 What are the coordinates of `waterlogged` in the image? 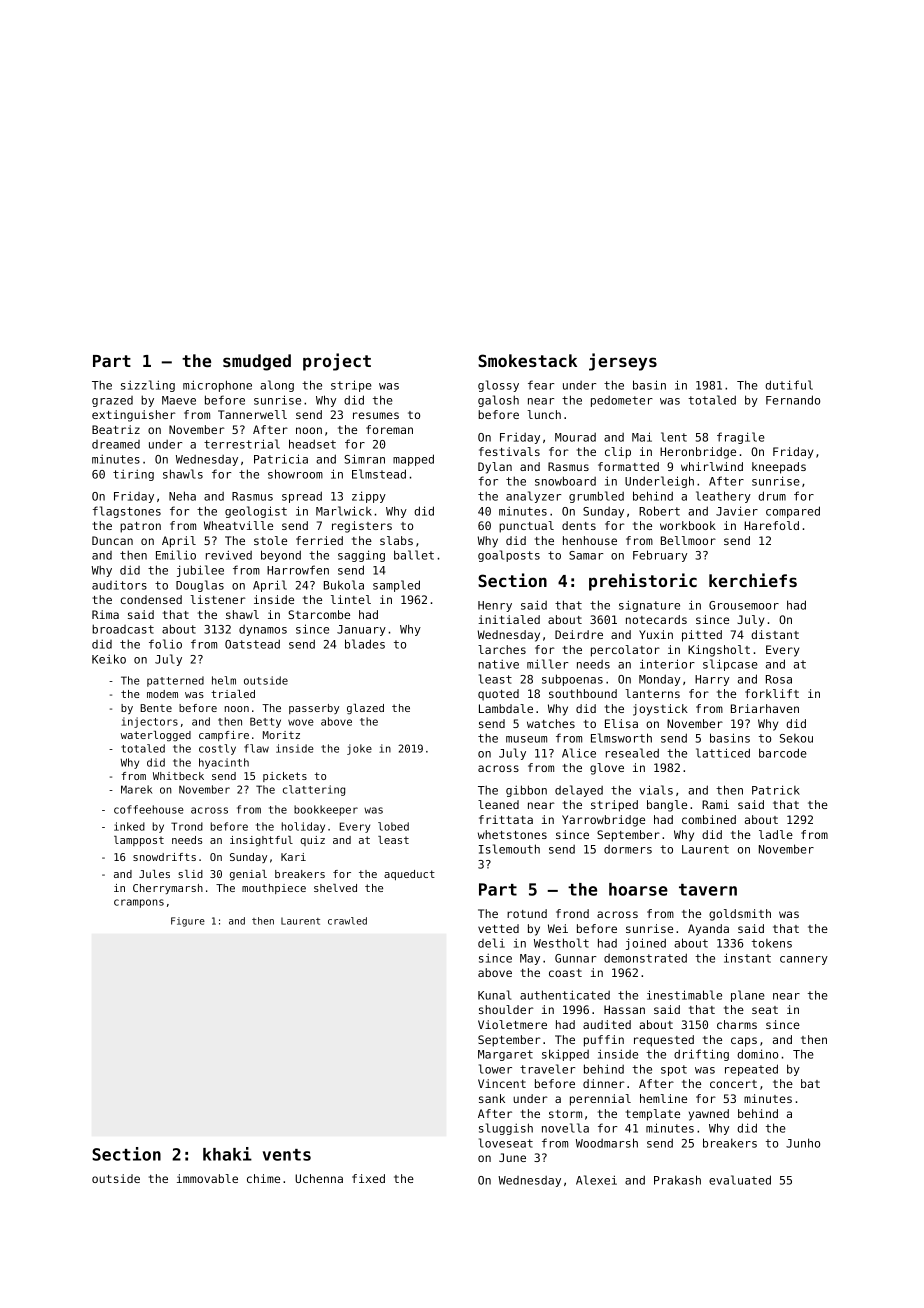 It's located at (156, 736).
